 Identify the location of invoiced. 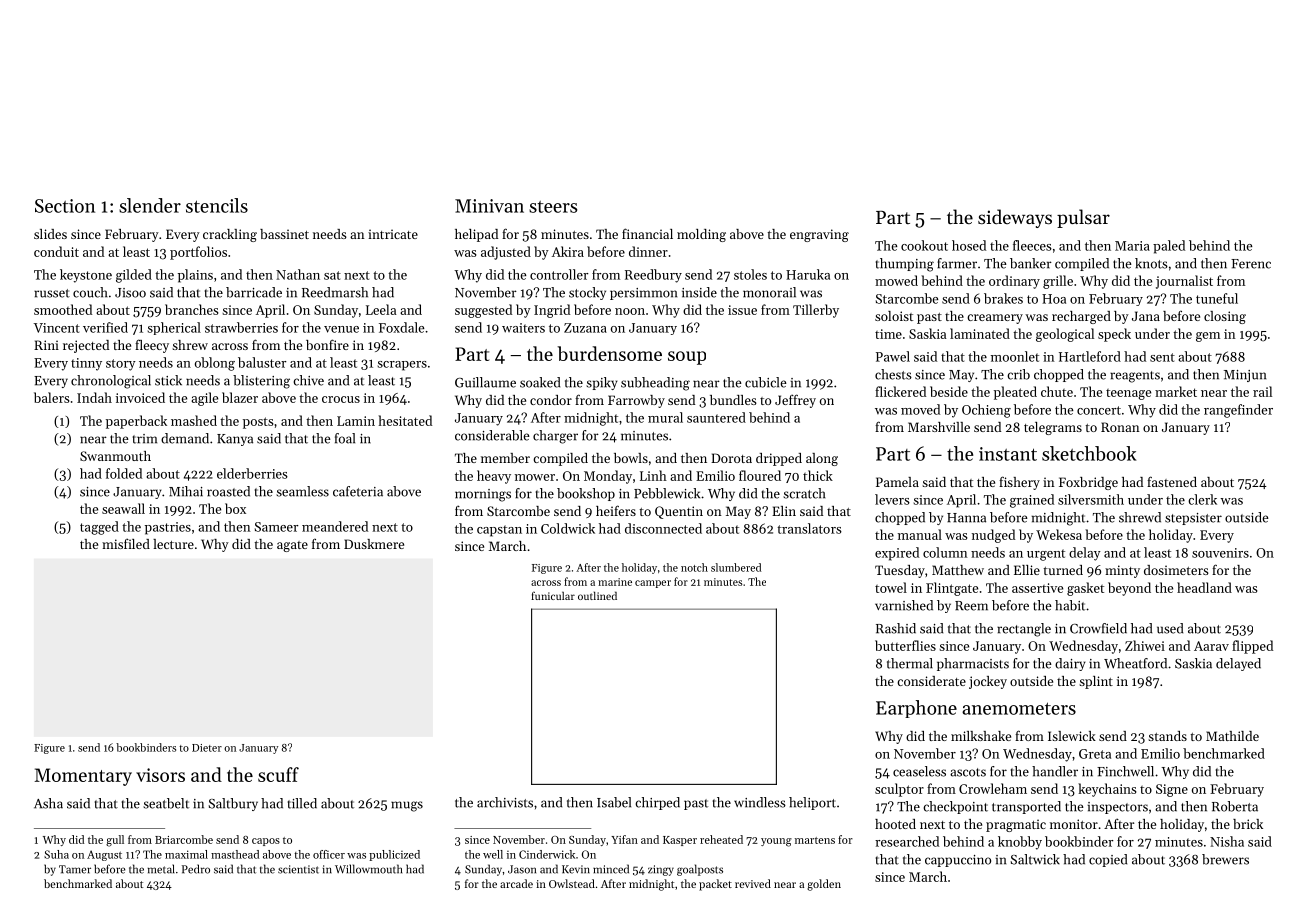
(140, 397).
